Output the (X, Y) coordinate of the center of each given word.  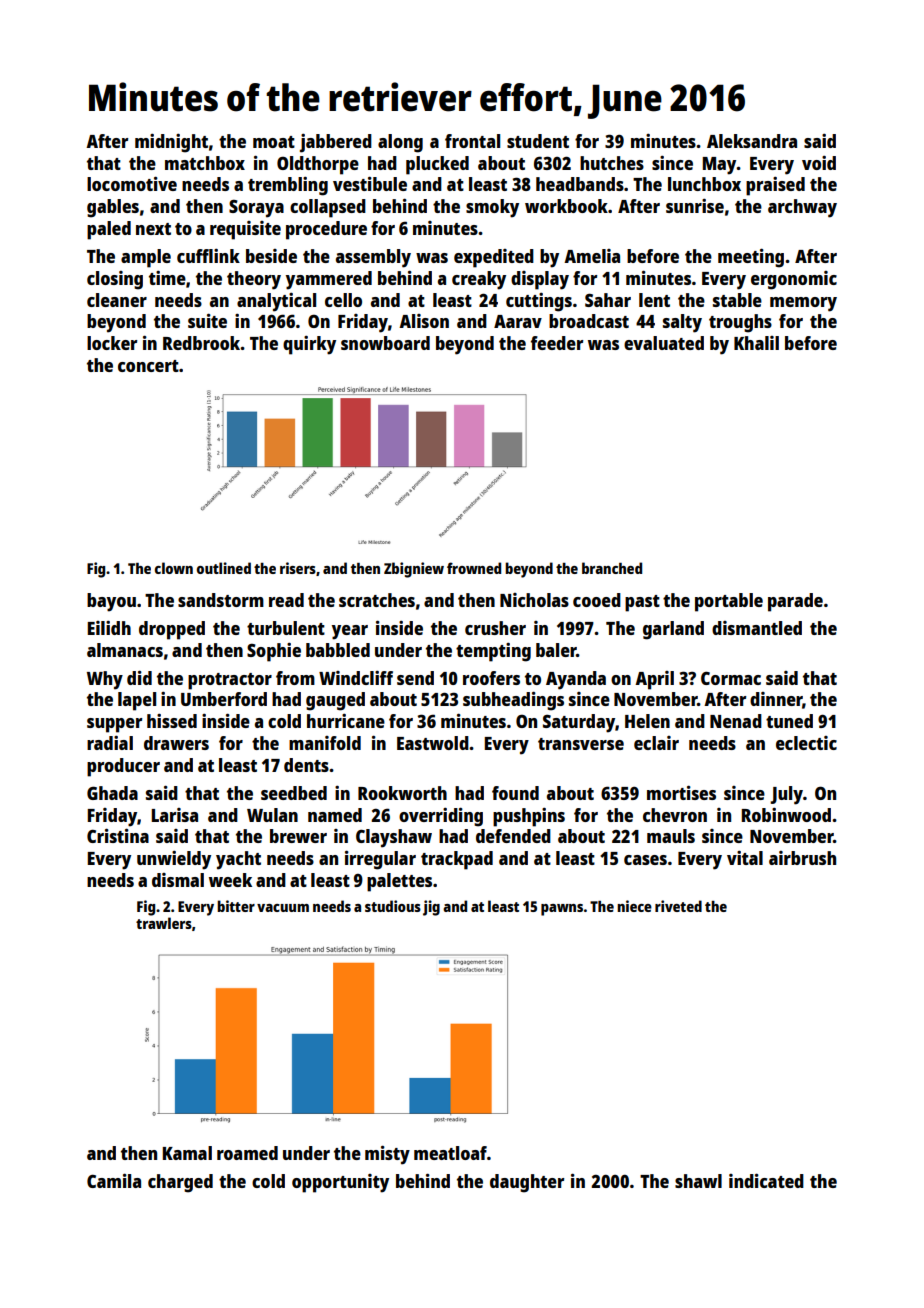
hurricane (346, 721)
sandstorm (221, 600)
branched (612, 568)
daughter (527, 1183)
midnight (171, 143)
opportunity (340, 1183)
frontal (472, 141)
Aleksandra (752, 141)
